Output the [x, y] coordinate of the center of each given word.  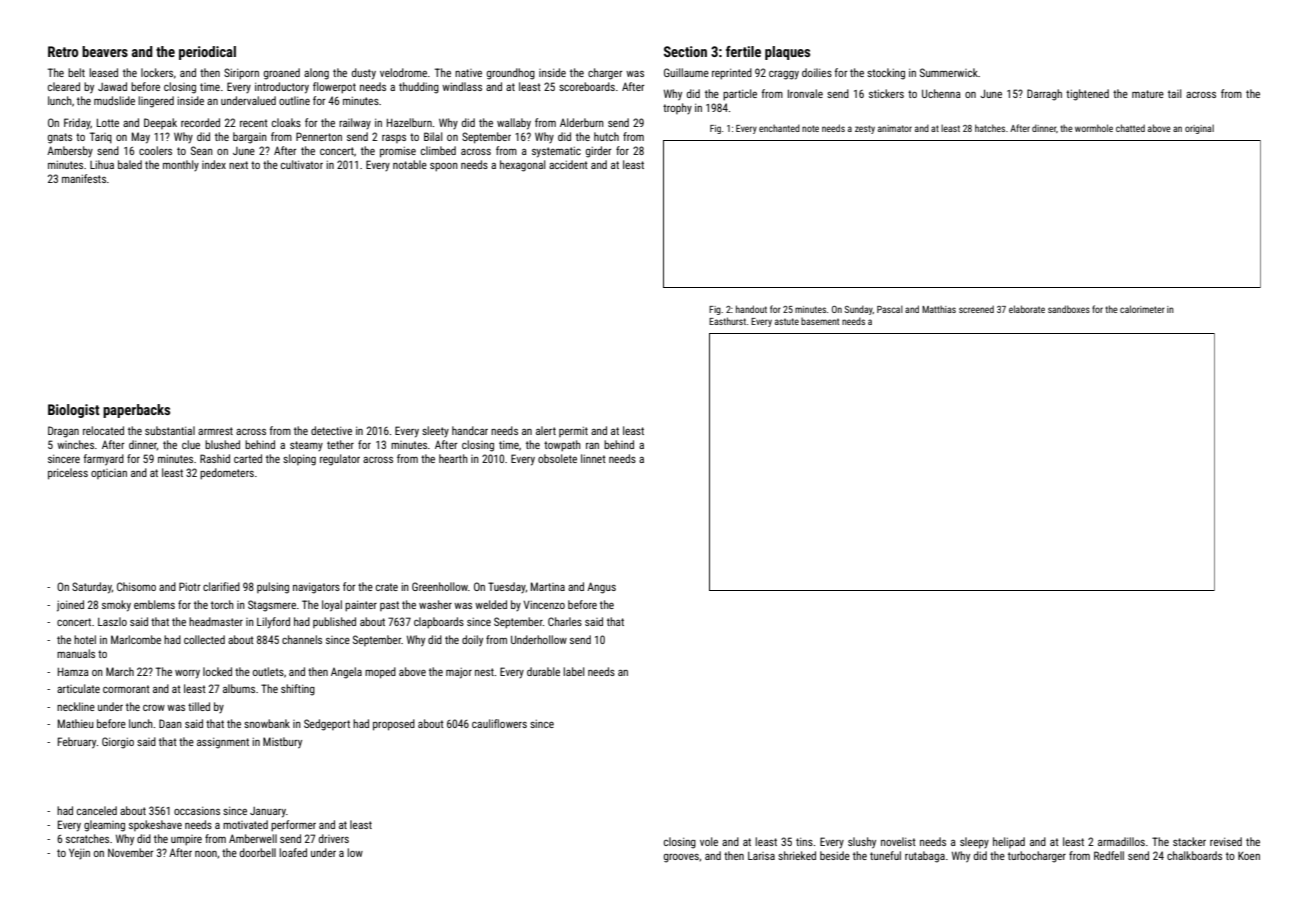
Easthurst [727, 321]
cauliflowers [499, 723]
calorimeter [1142, 309]
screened [976, 309]
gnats [60, 138]
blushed [222, 444]
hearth [453, 458]
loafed [293, 852]
